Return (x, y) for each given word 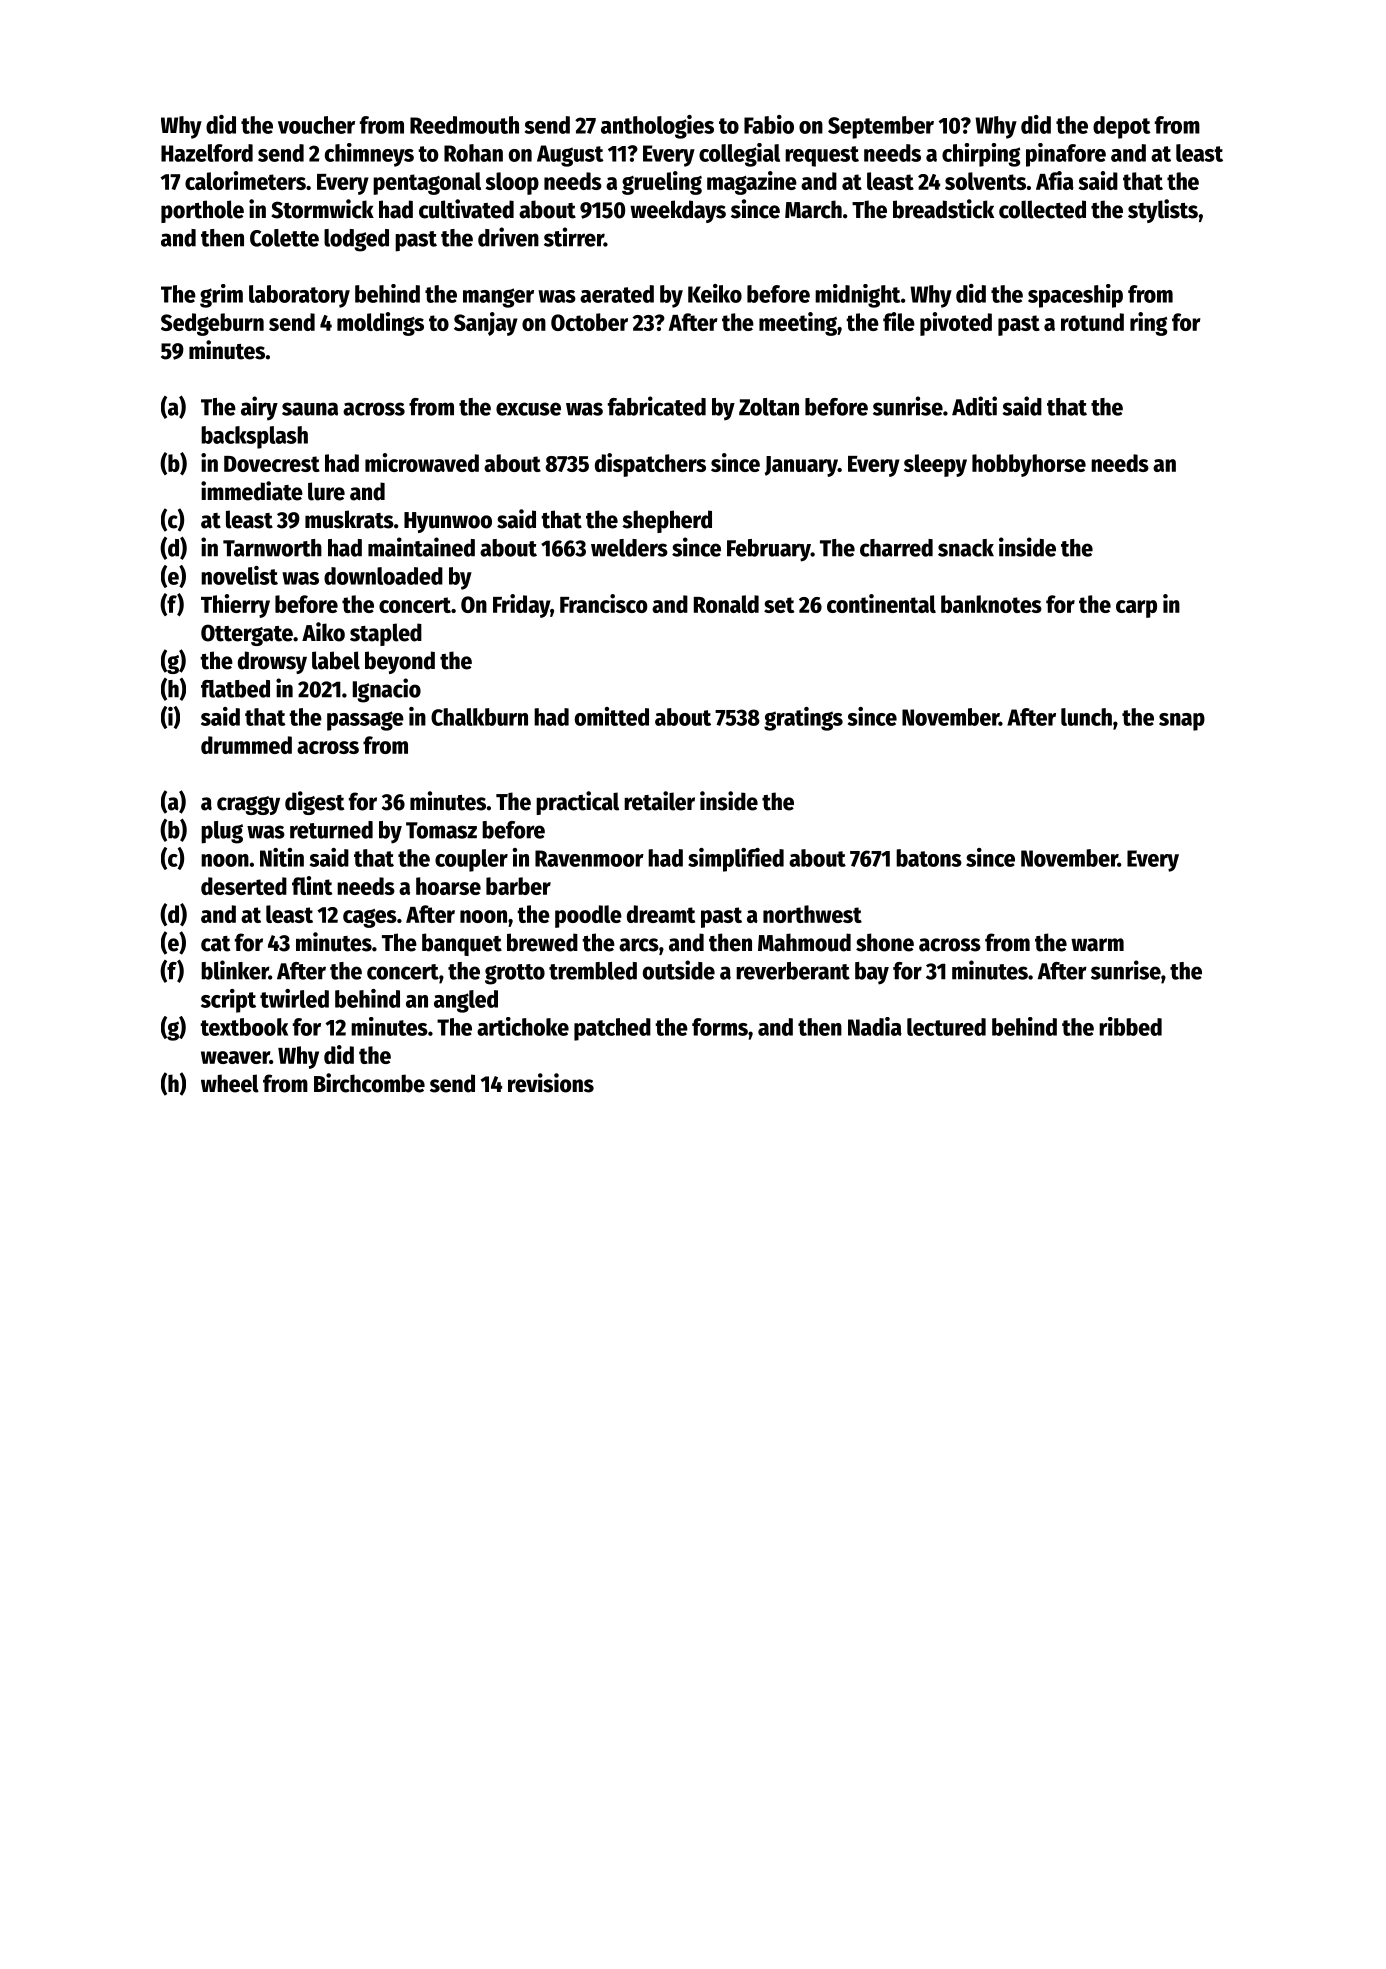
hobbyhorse (1029, 465)
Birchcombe (369, 1083)
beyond (400, 662)
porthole (202, 211)
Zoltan (769, 407)
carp (1136, 609)
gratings (803, 719)
